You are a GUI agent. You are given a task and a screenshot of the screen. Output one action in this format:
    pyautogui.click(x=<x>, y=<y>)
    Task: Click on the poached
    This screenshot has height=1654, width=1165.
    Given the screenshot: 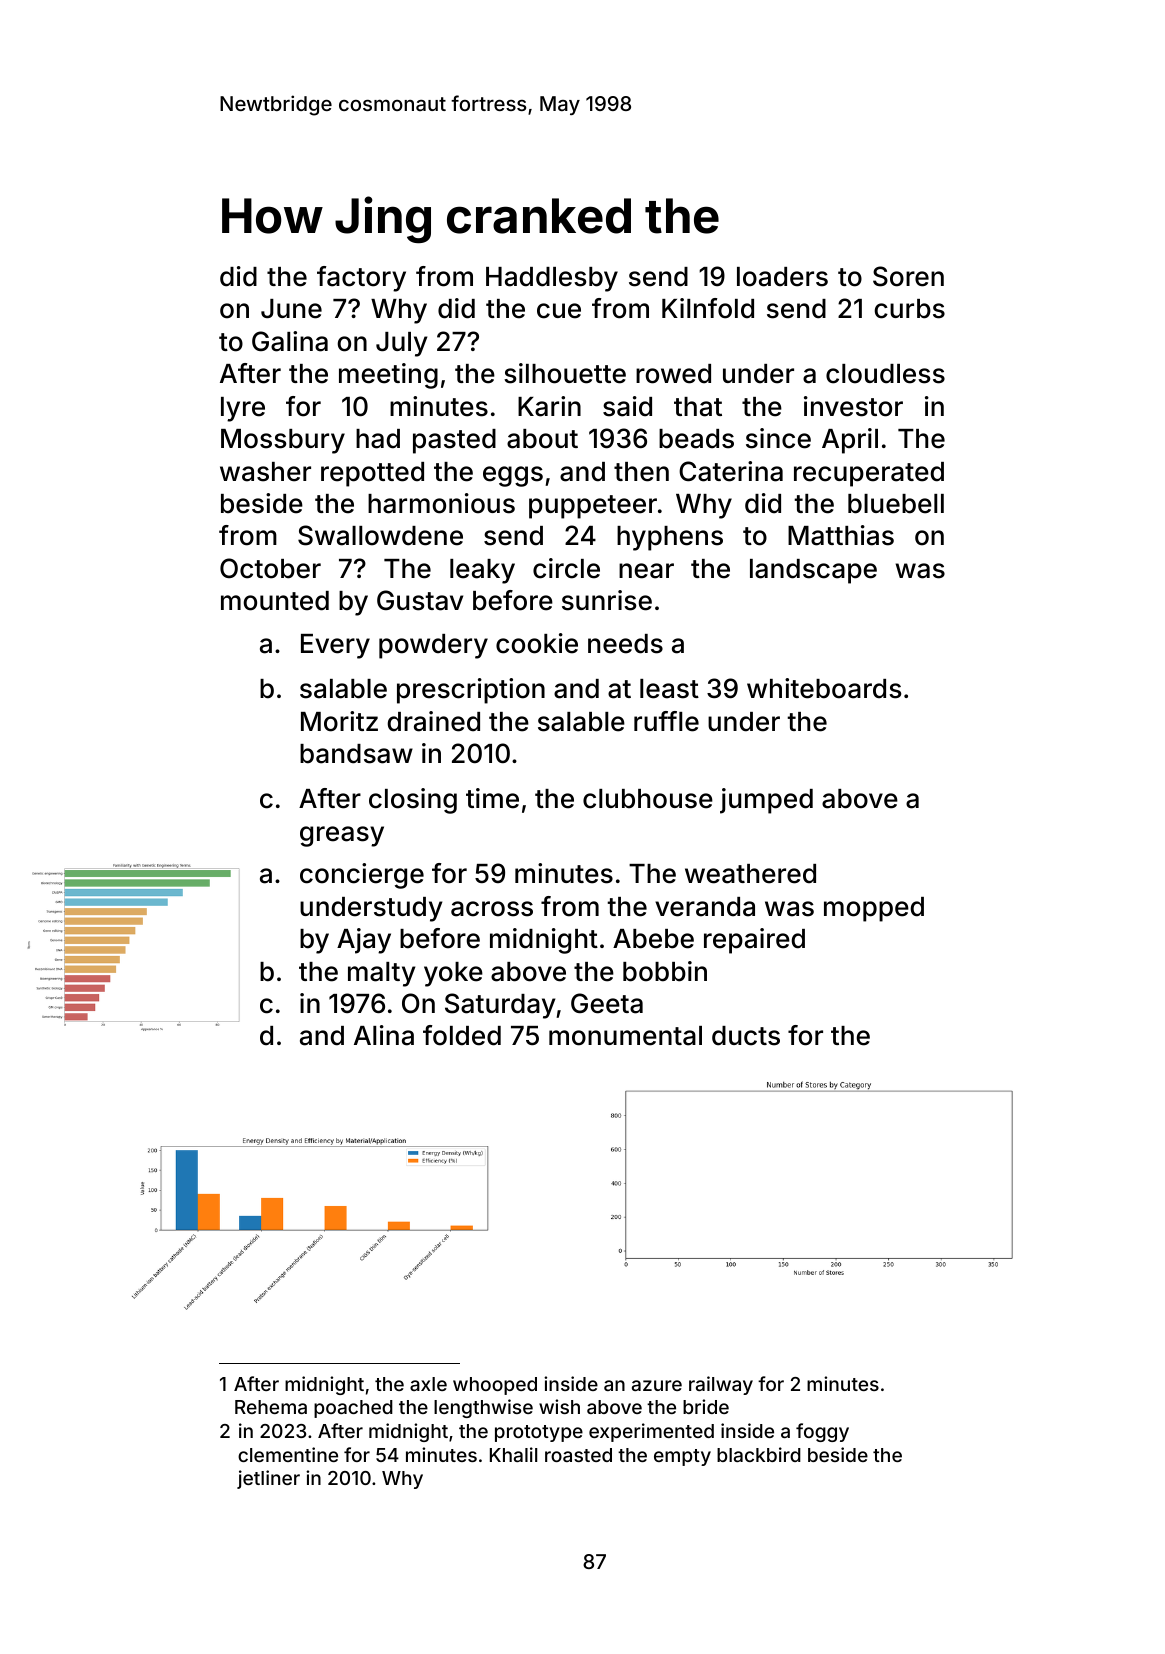 What is the action you would take?
    pyautogui.click(x=353, y=1409)
